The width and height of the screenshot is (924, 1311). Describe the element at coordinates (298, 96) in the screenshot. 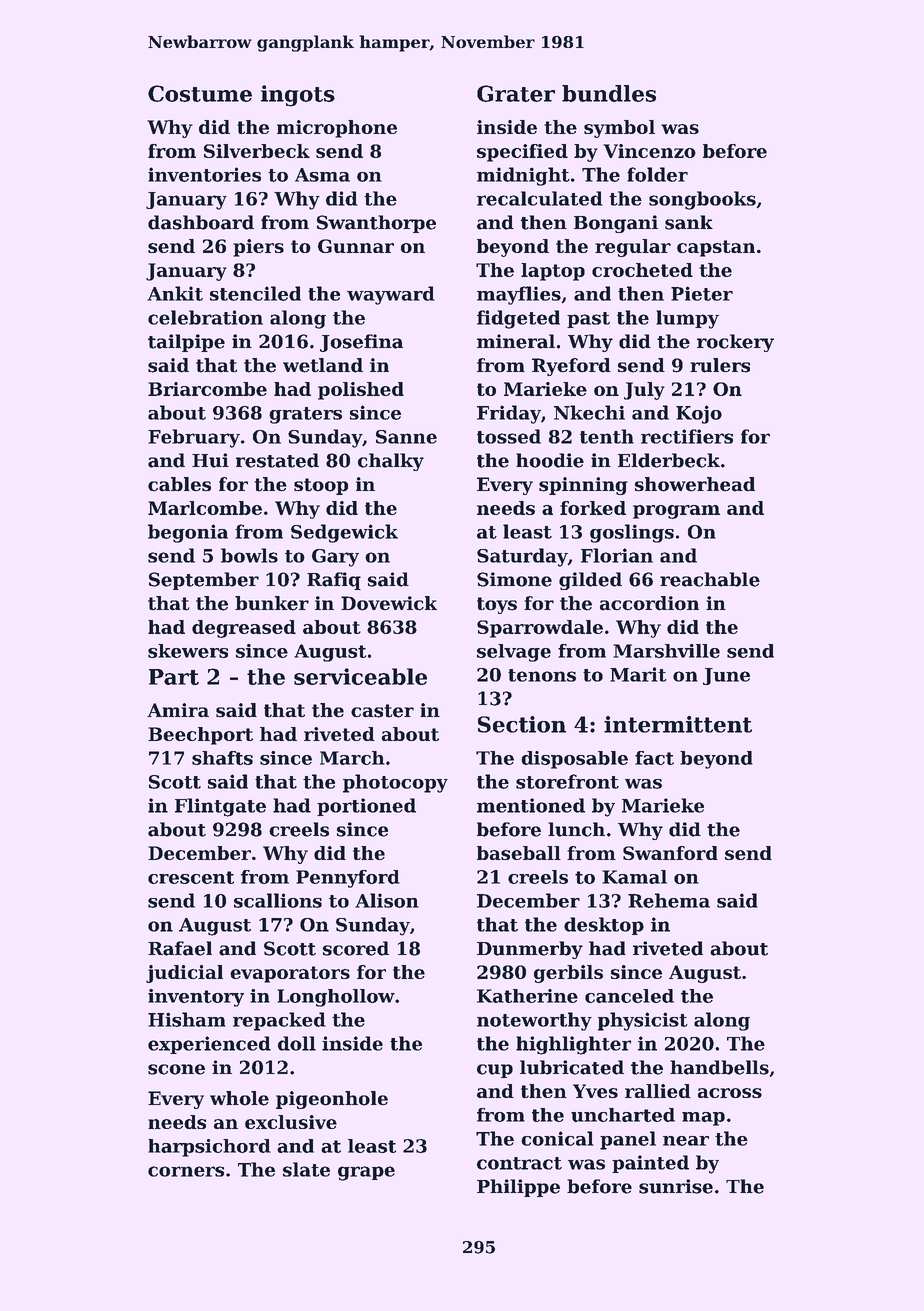

I see `ingots` at that location.
